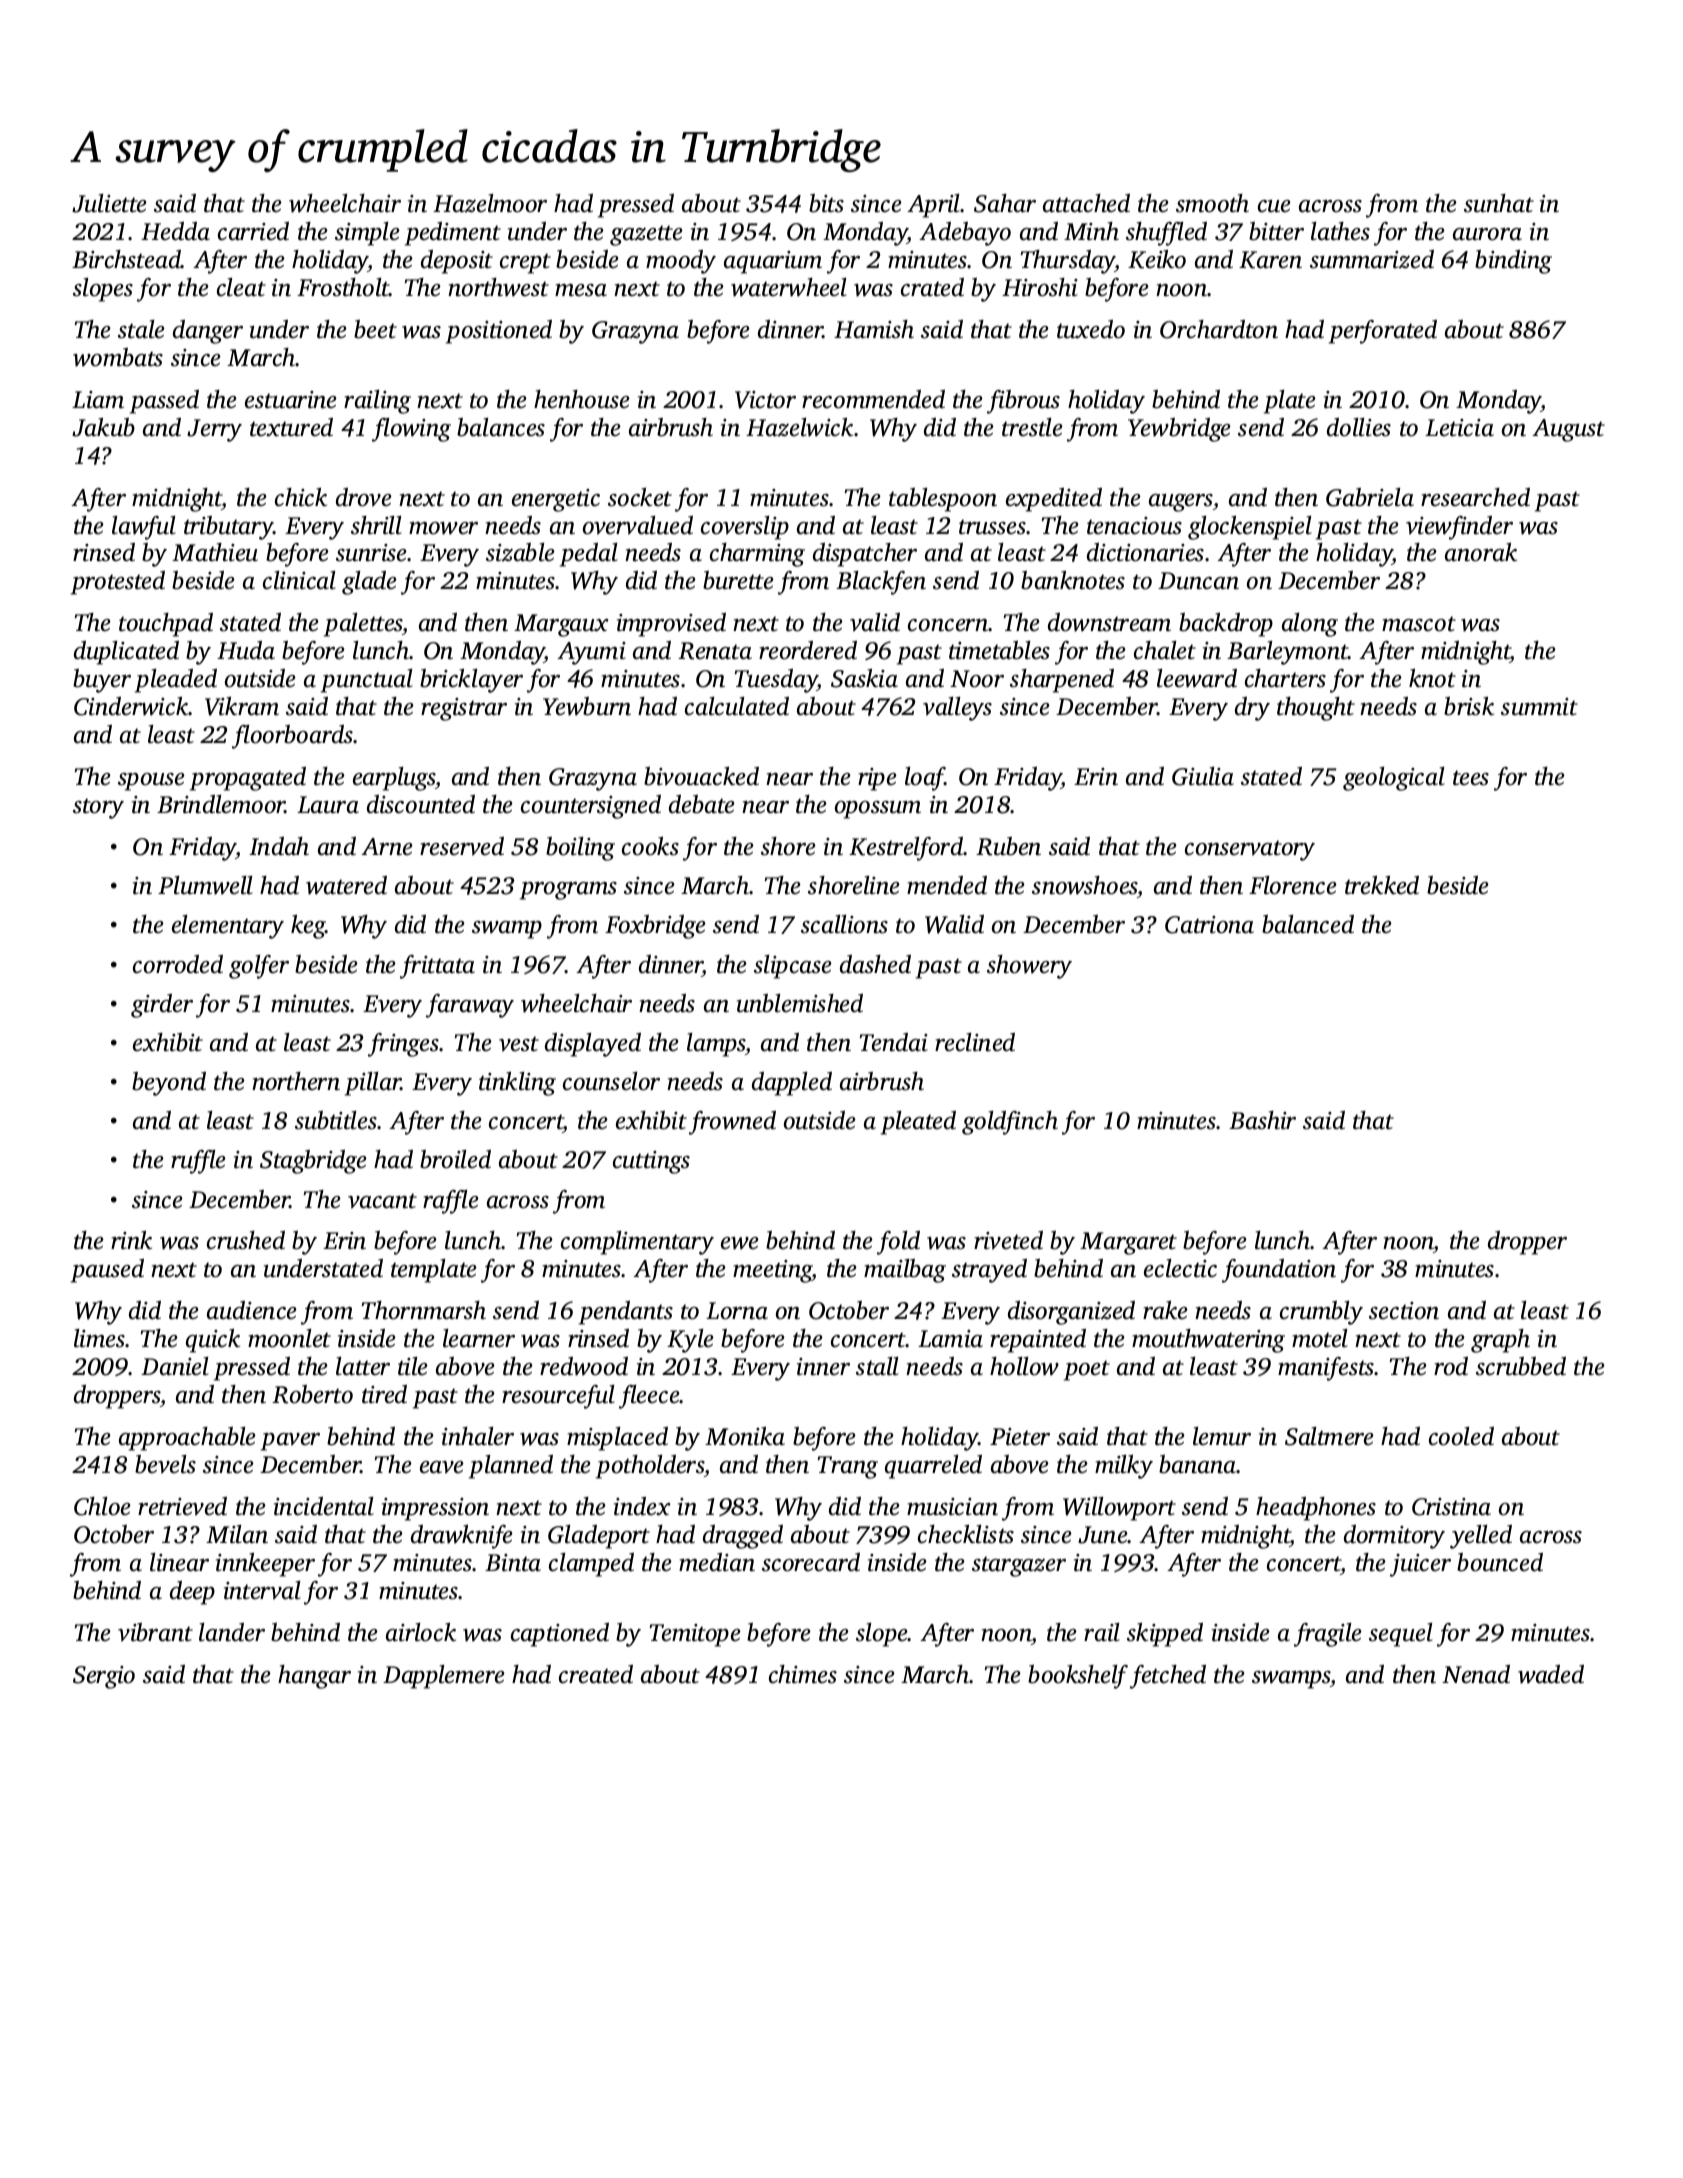 The width and height of the screenshot is (1683, 2178). I want to click on earplugs, so click(394, 779).
